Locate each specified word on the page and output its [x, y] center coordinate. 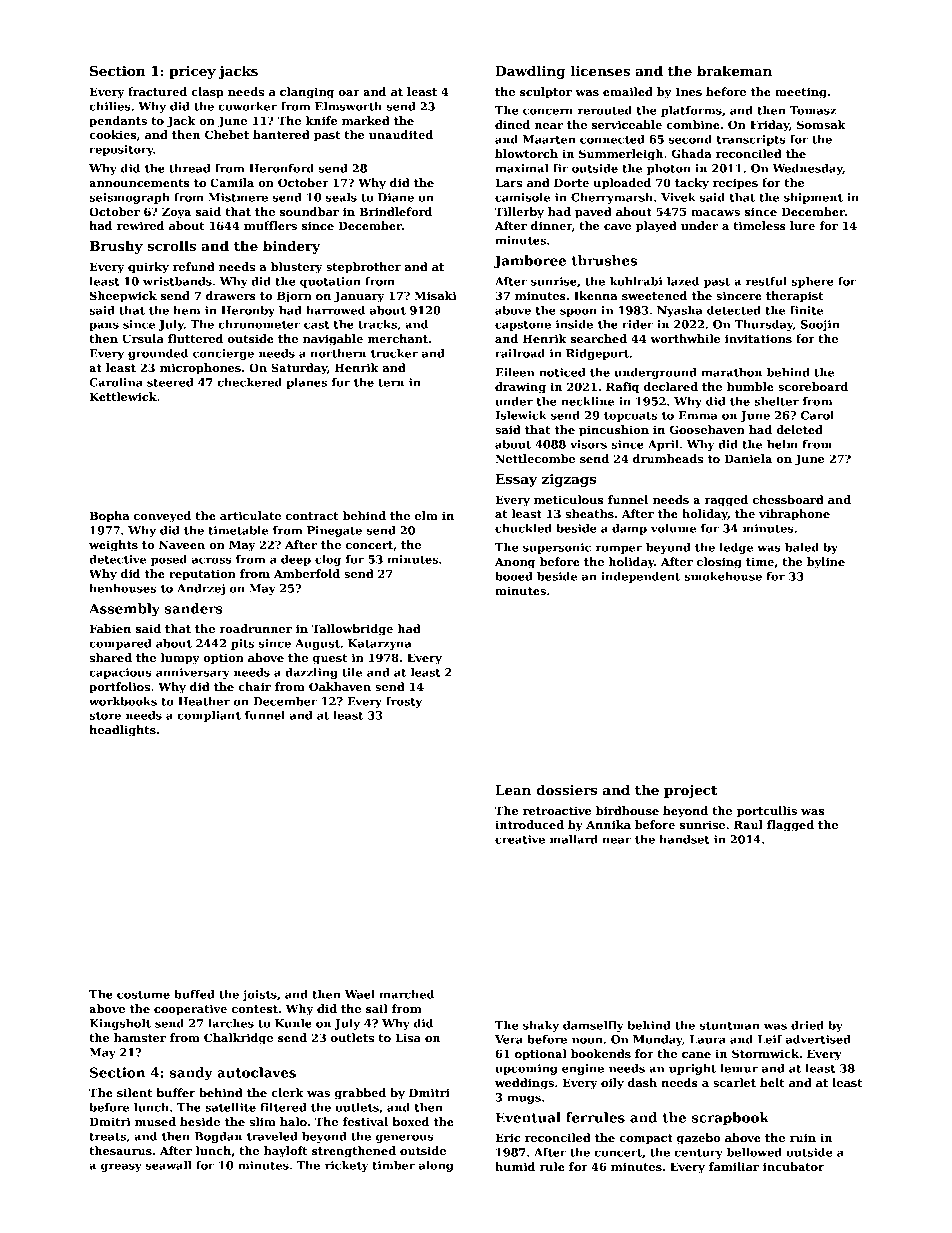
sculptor [546, 93]
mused [155, 1121]
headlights [122, 731]
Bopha [110, 517]
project [690, 791]
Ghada [692, 153]
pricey [192, 72]
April [663, 445]
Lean [513, 790]
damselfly [593, 1026]
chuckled [523, 528]
